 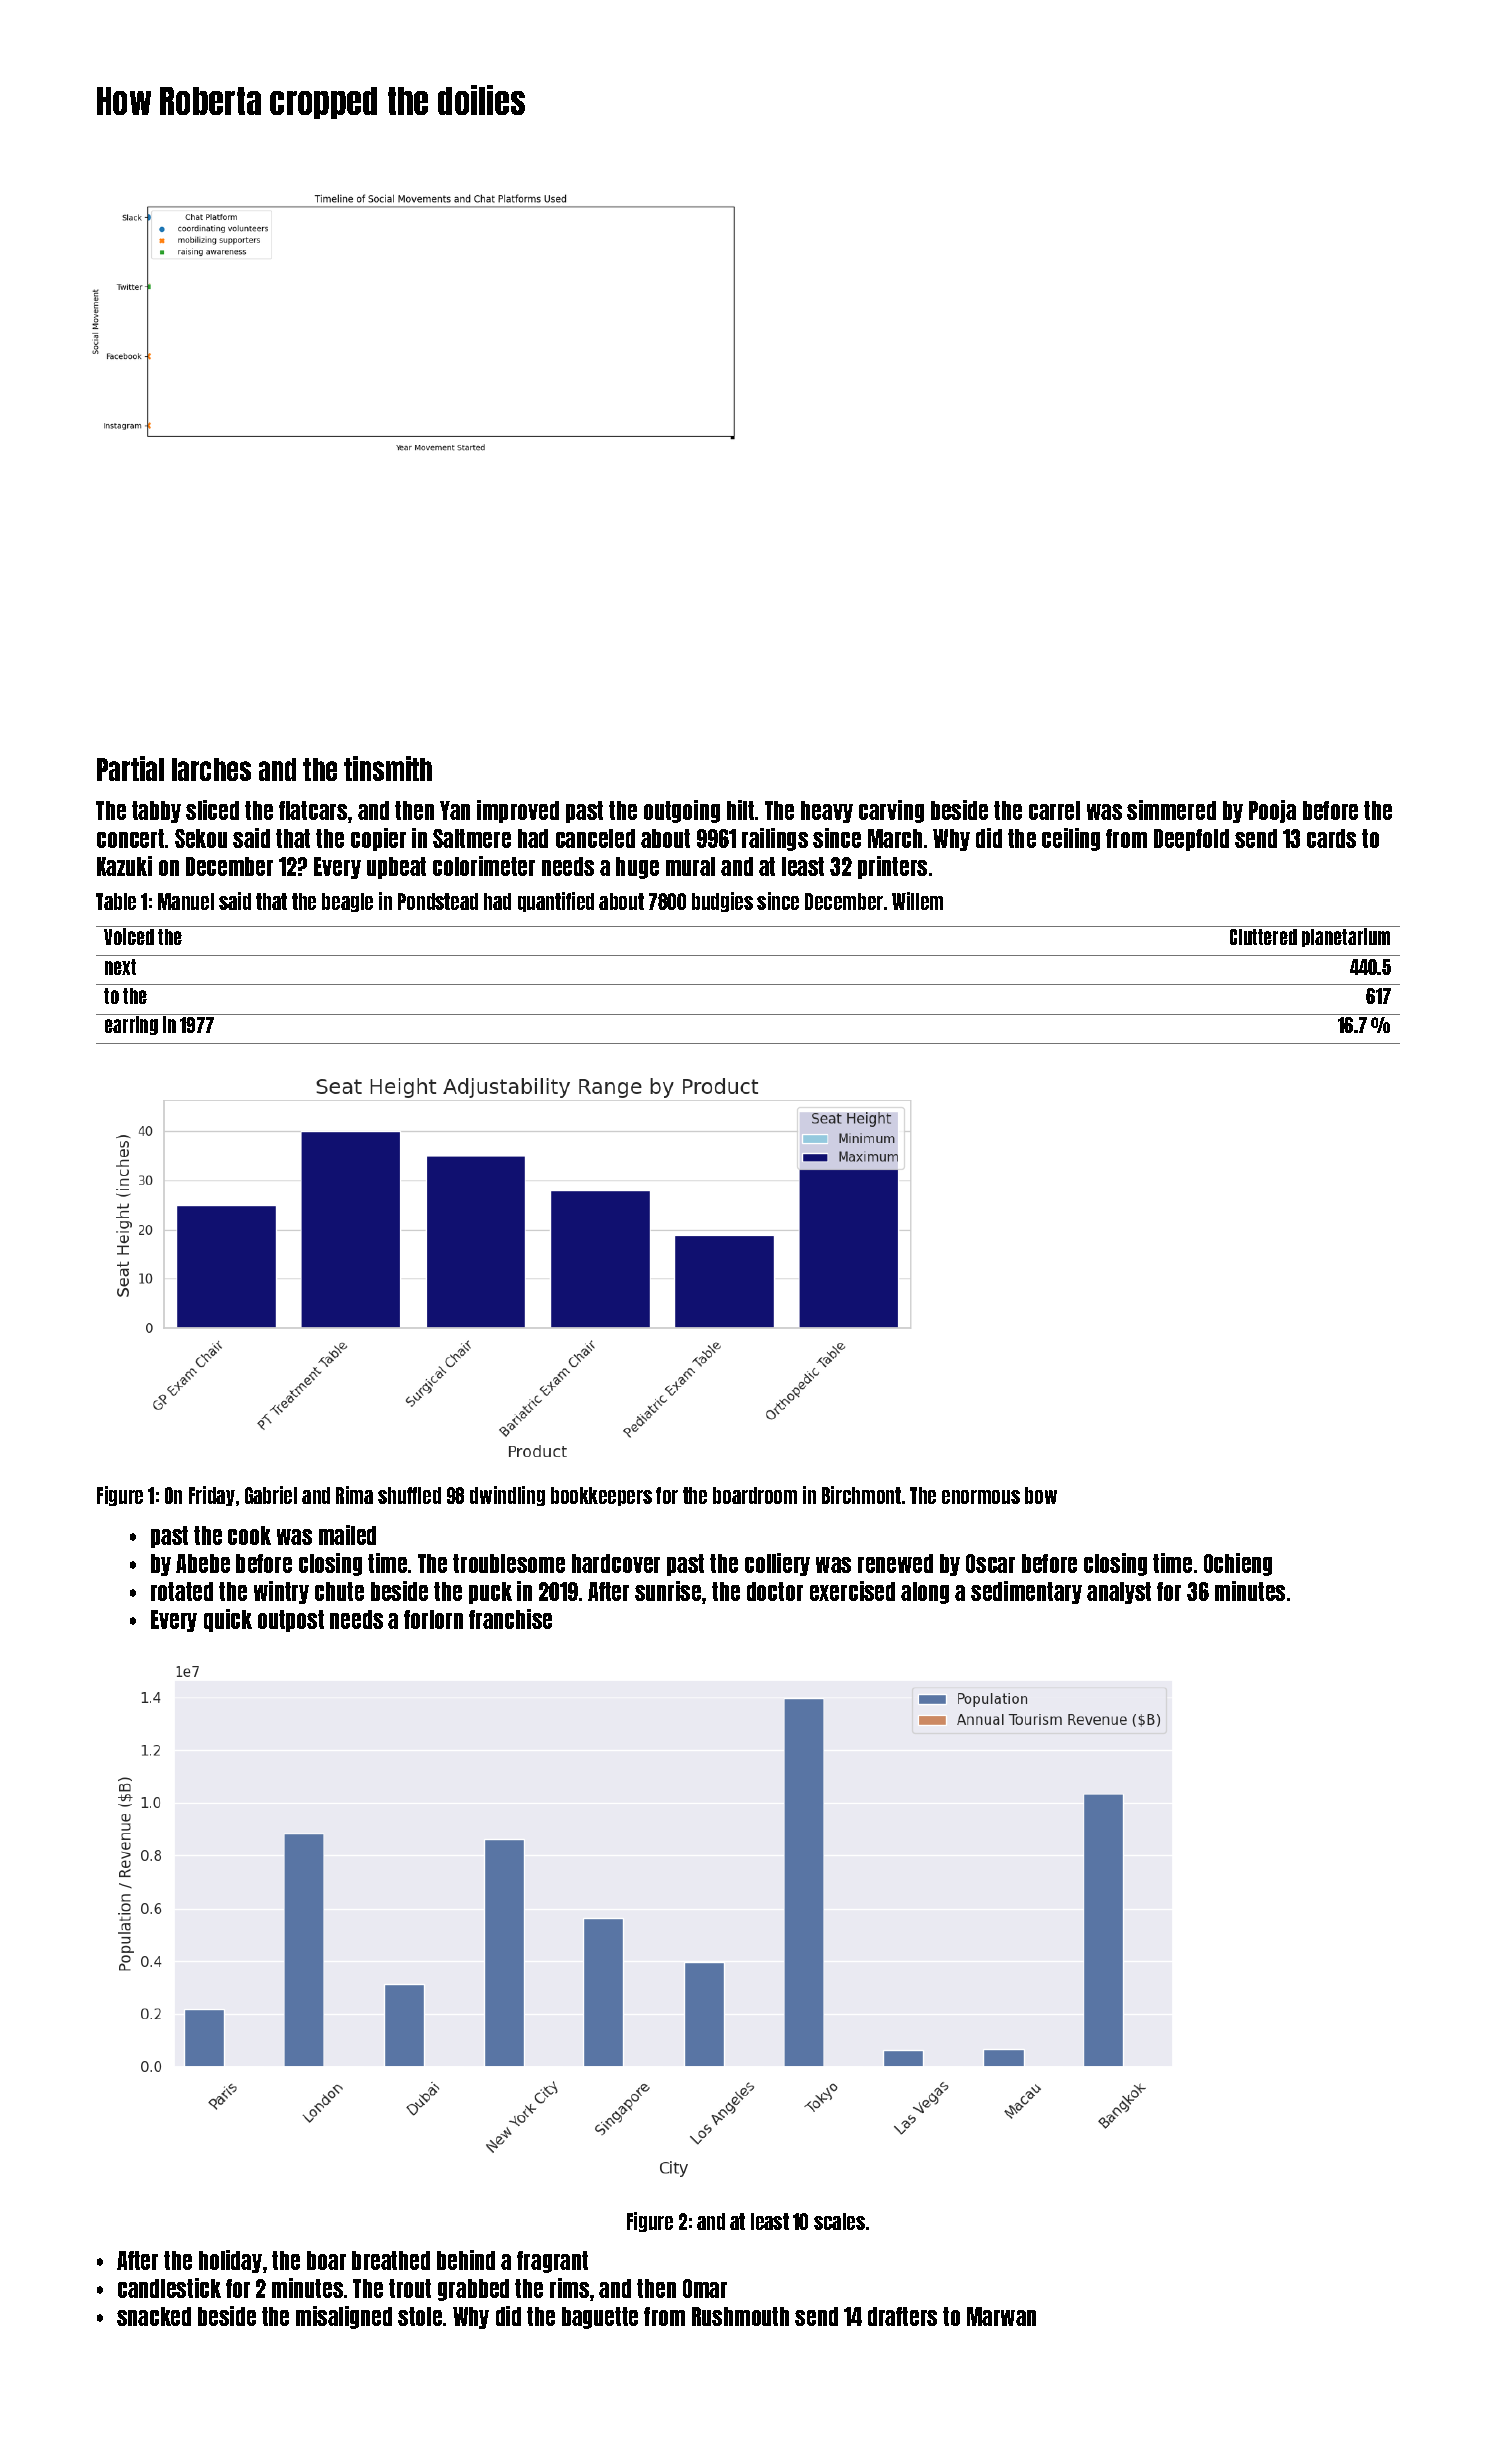 What do you see at coordinates (230, 2261) in the screenshot?
I see `holiday` at bounding box center [230, 2261].
